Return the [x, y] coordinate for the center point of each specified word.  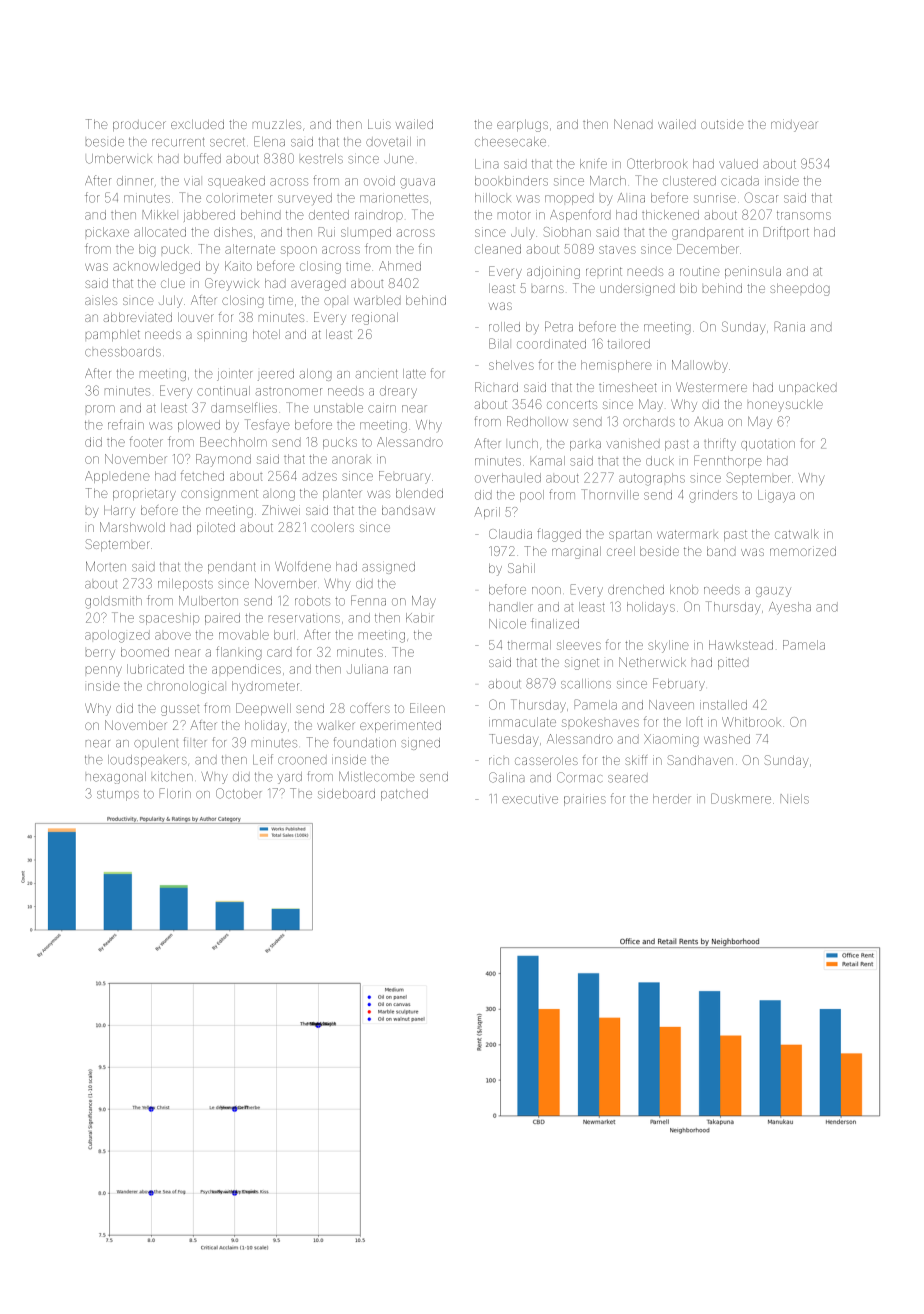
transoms [804, 215]
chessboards [123, 352]
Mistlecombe [376, 776]
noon [546, 591]
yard [289, 778]
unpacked [808, 388]
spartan [630, 535]
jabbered [209, 216]
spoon [299, 251]
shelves [511, 365]
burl [284, 635]
